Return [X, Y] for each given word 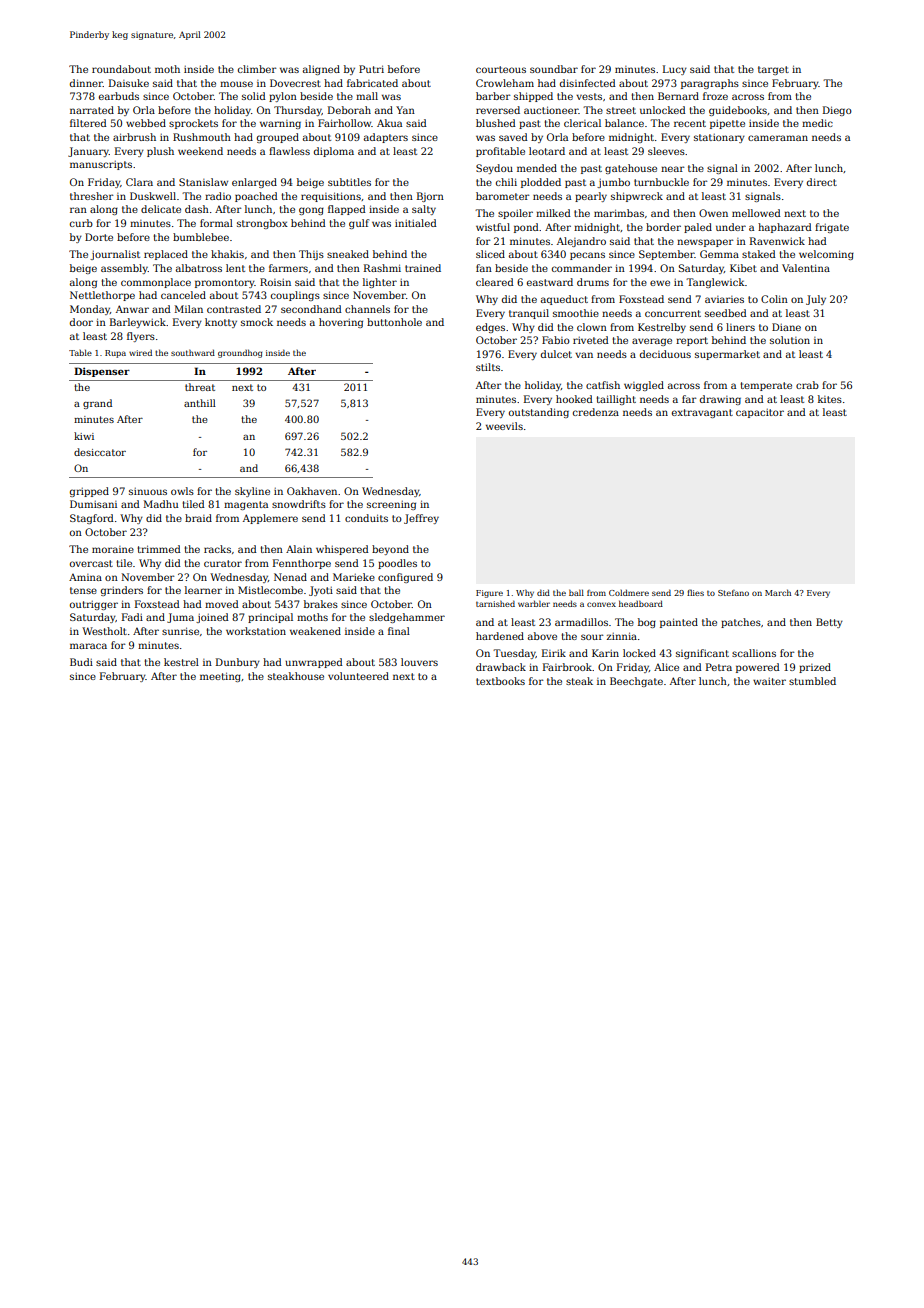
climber [257, 69]
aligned [321, 70]
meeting [220, 677]
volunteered [358, 676]
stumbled [812, 681]
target [773, 70]
